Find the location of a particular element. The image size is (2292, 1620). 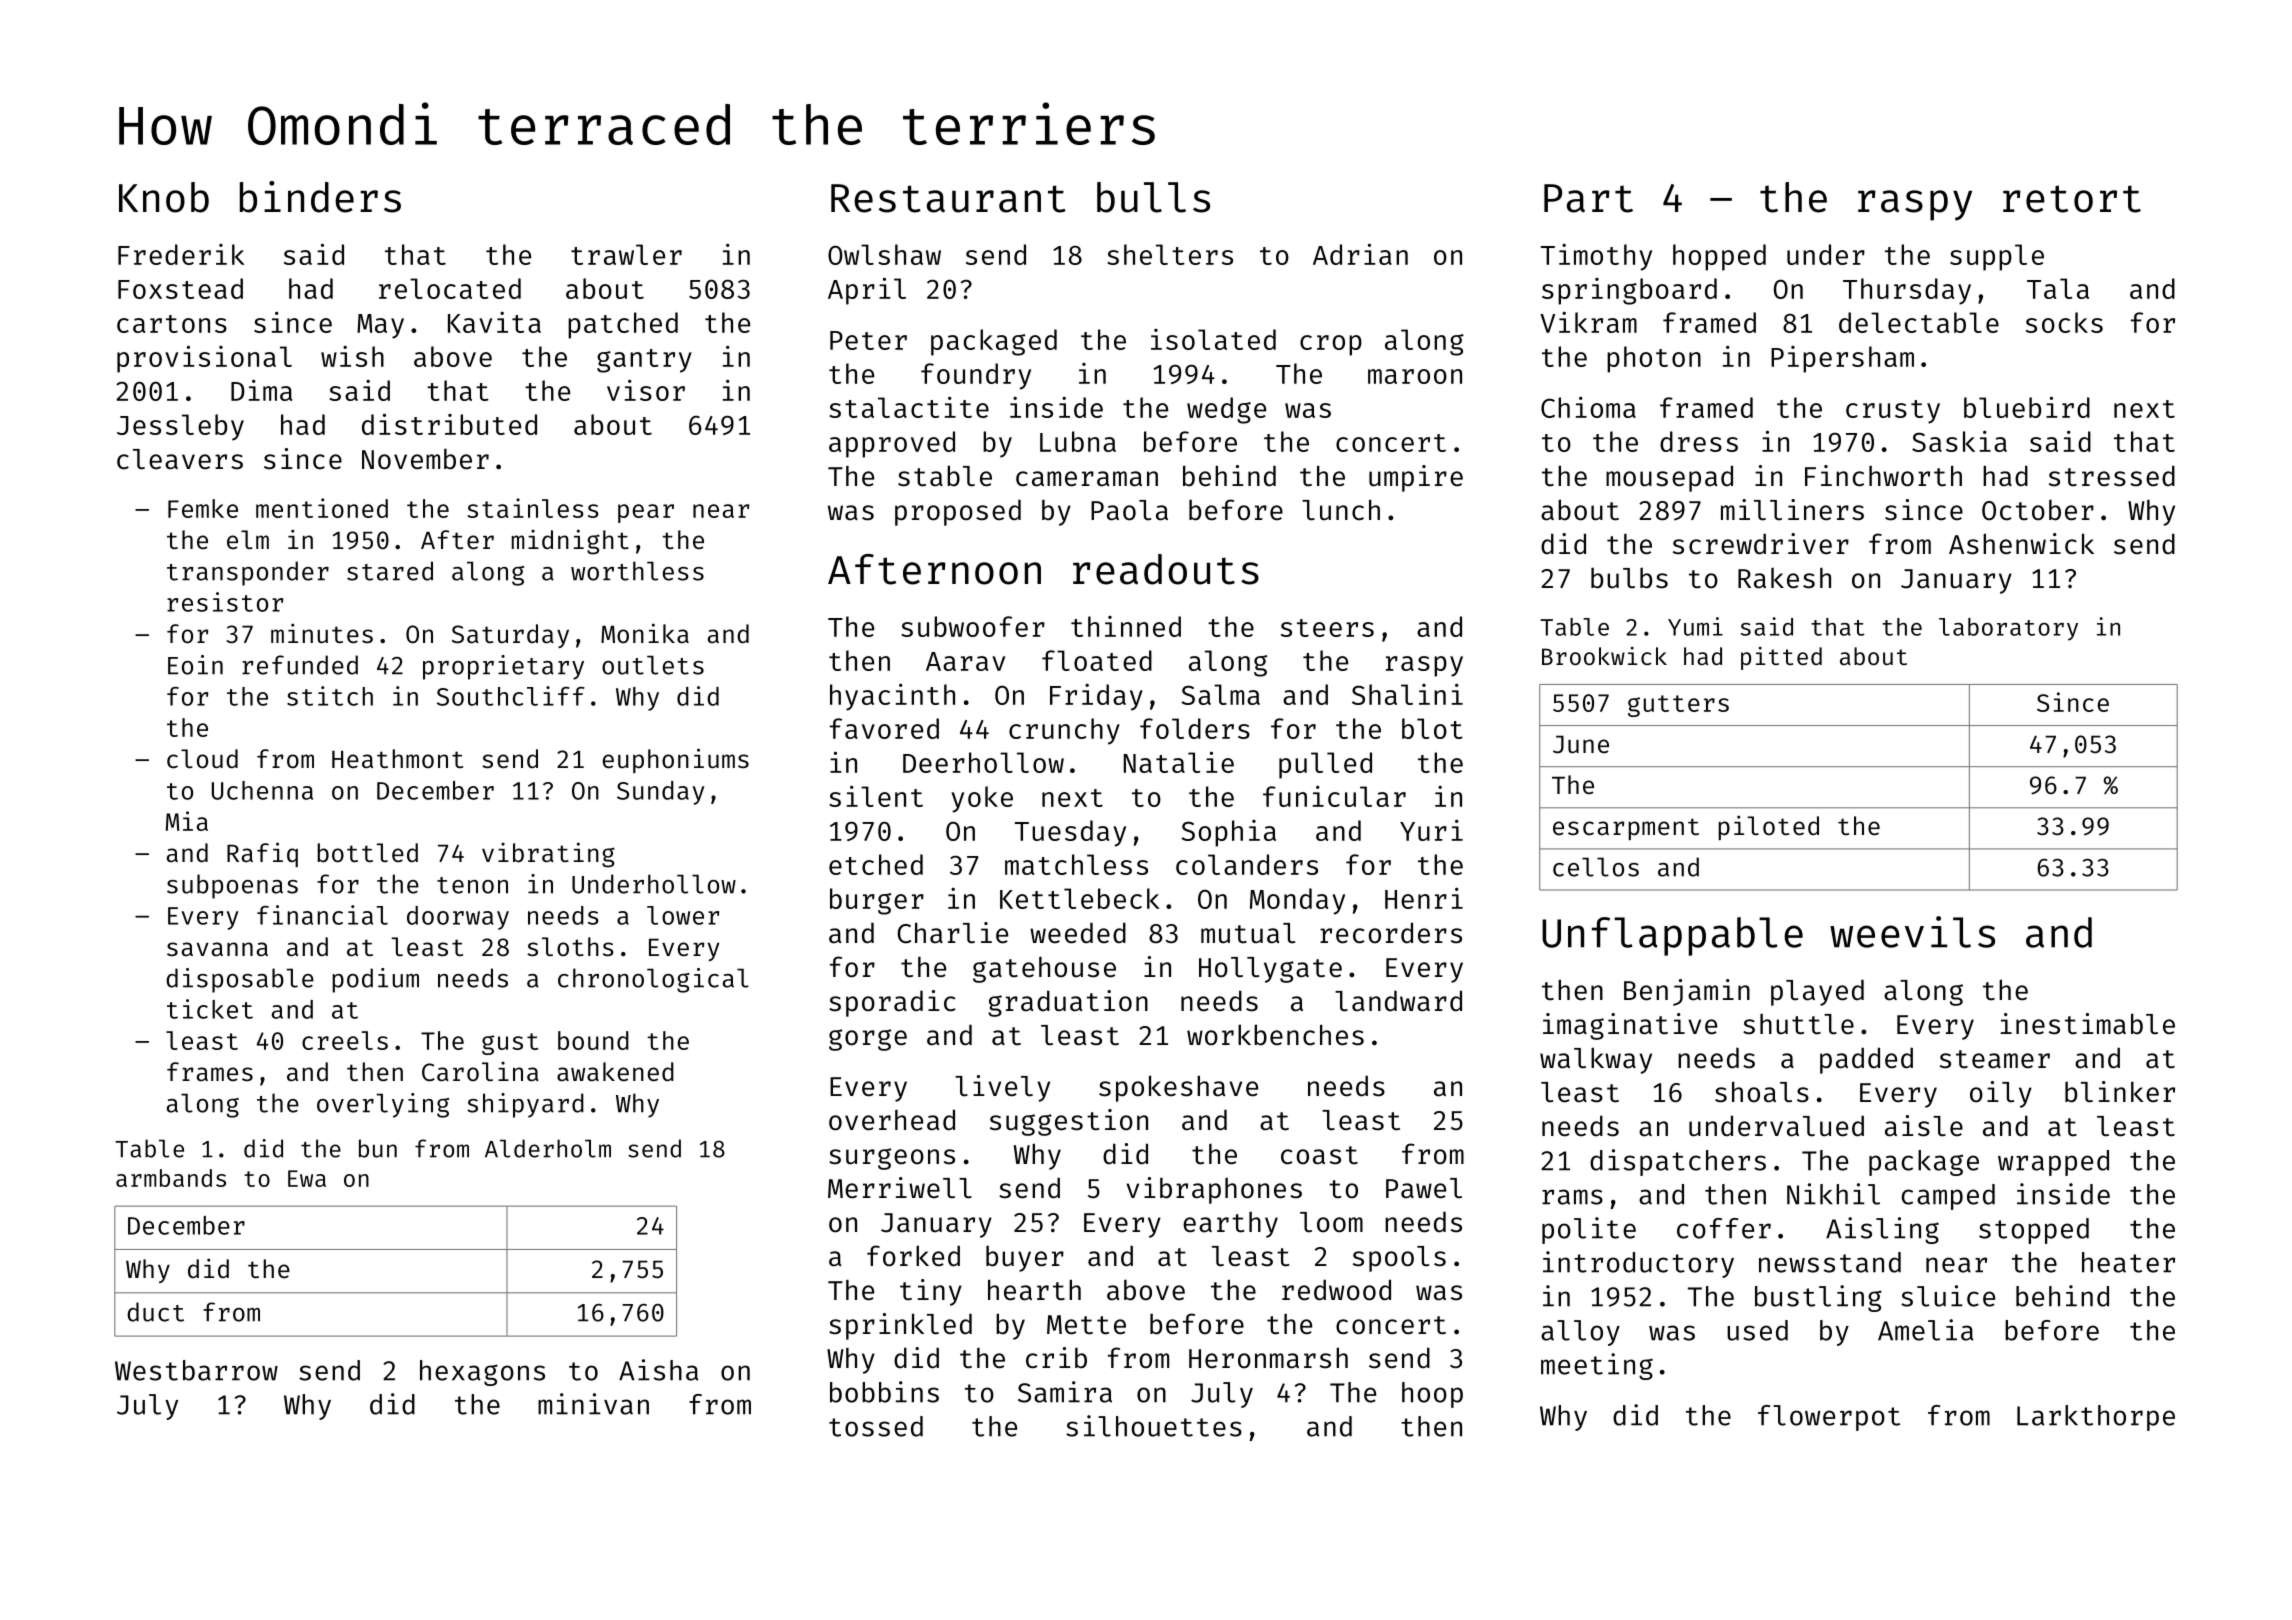

April is located at coordinates (867, 291).
